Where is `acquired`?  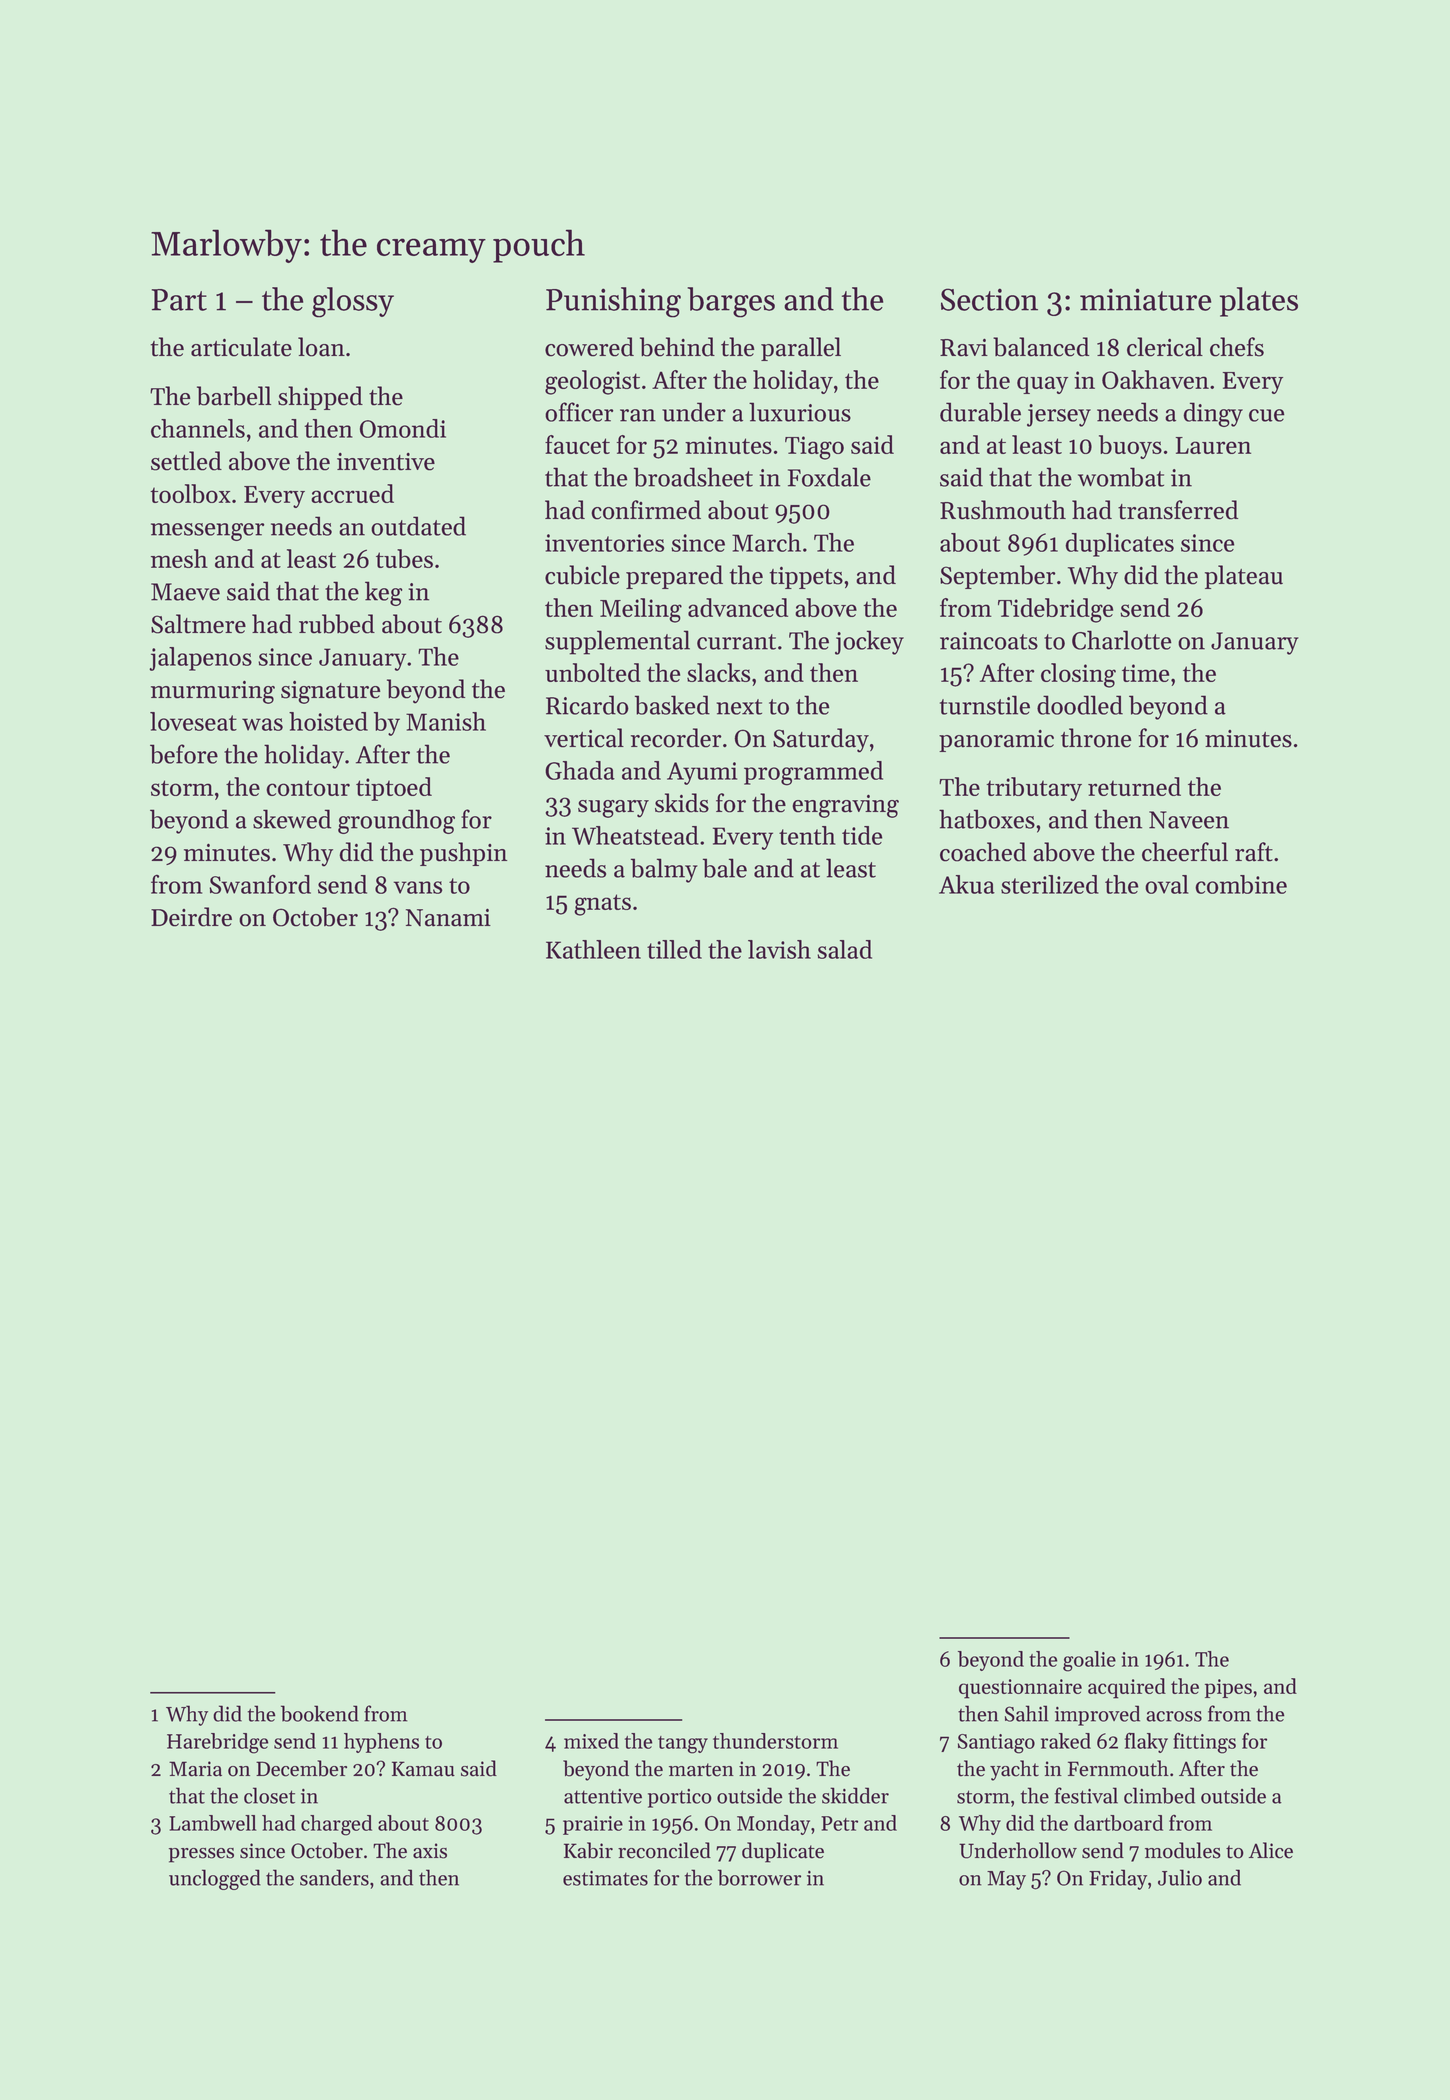 acquired is located at coordinates (1127, 1688).
